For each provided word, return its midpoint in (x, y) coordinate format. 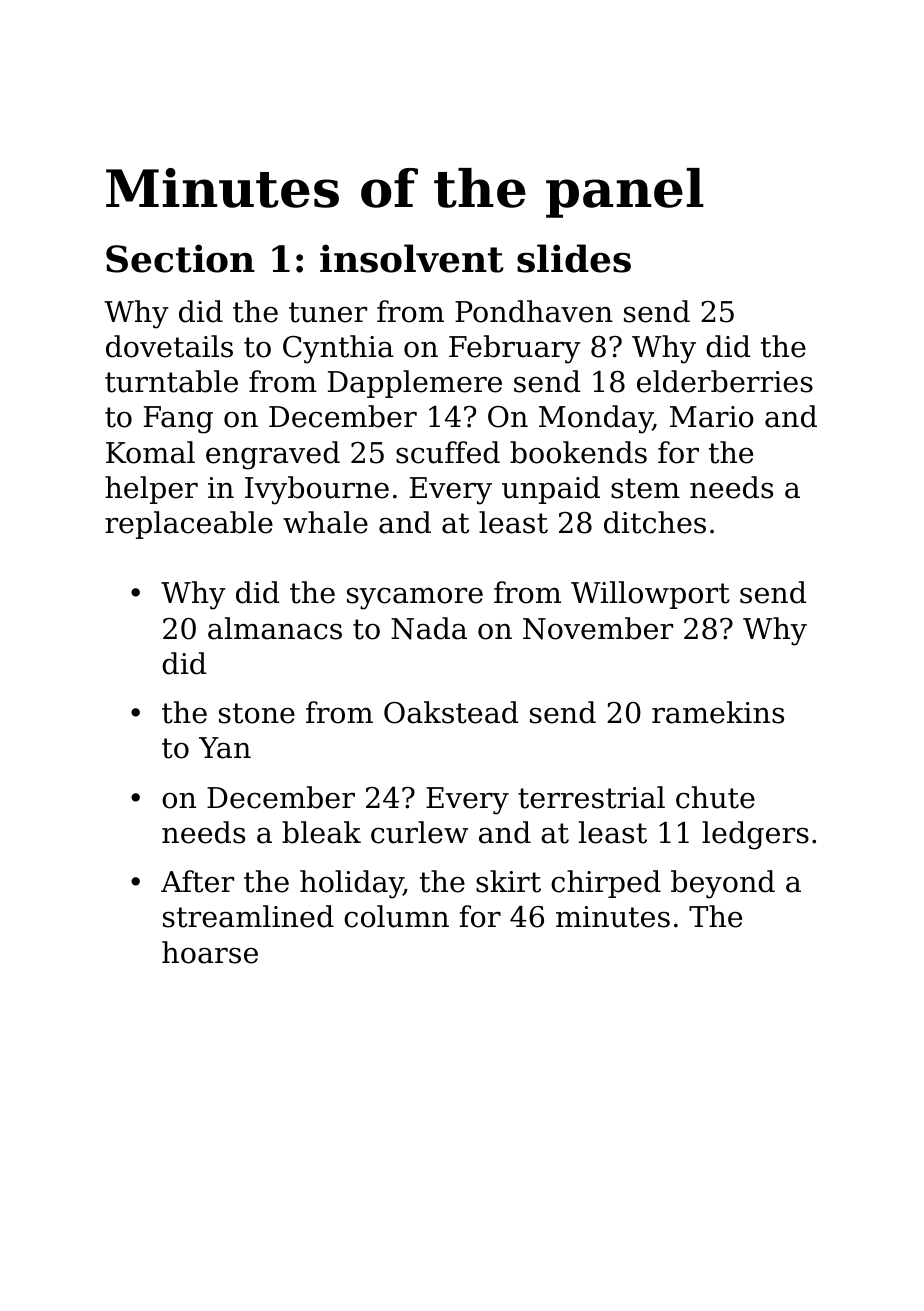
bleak (321, 832)
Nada (429, 628)
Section (180, 258)
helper (151, 490)
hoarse (210, 952)
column (396, 916)
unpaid (551, 490)
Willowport (650, 595)
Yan (225, 748)
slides (574, 258)
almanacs (275, 628)
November (598, 628)
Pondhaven (534, 311)
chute (715, 797)
